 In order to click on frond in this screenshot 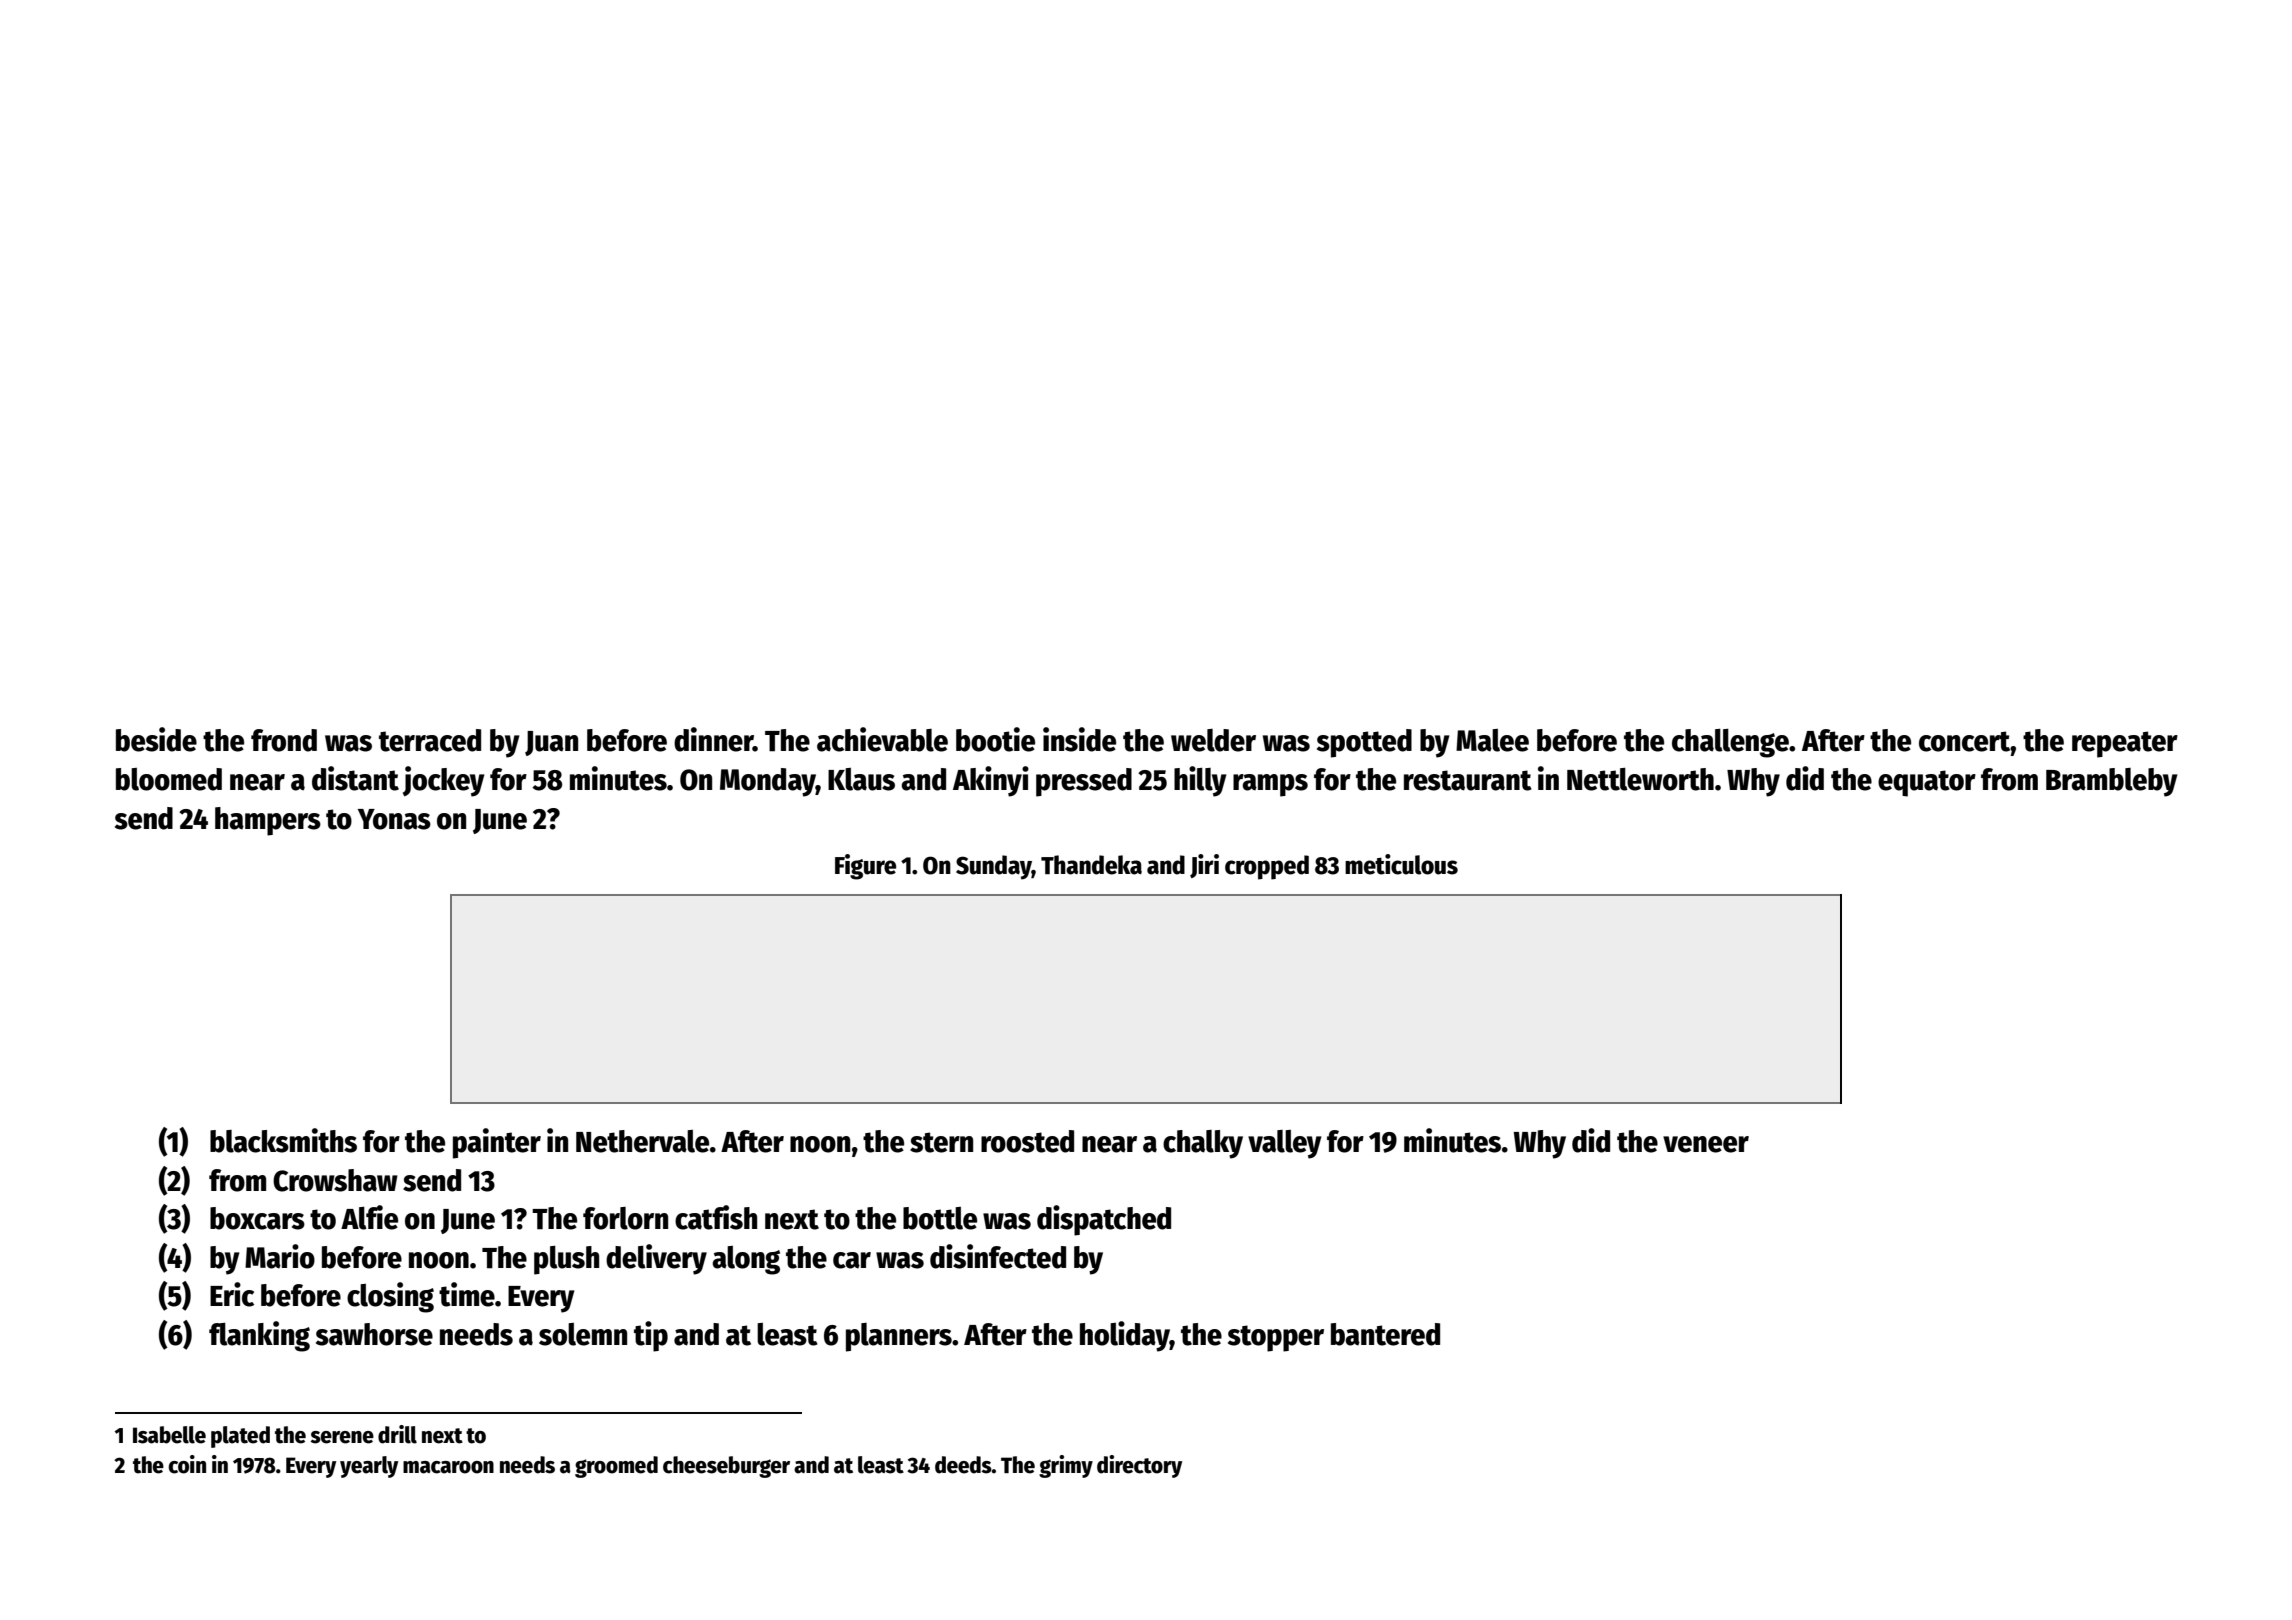, I will do `click(284, 740)`.
